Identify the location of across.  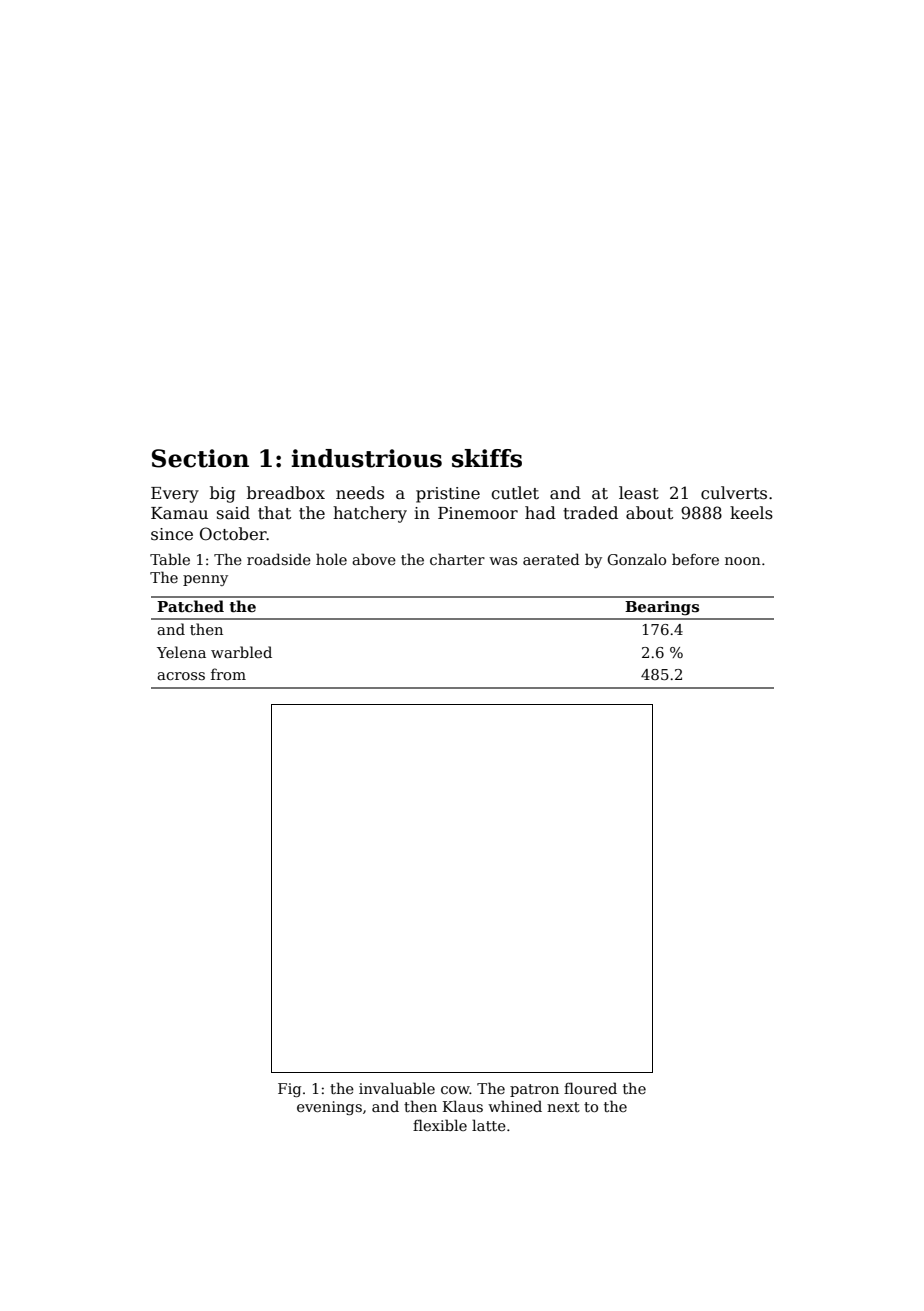
(181, 676).
